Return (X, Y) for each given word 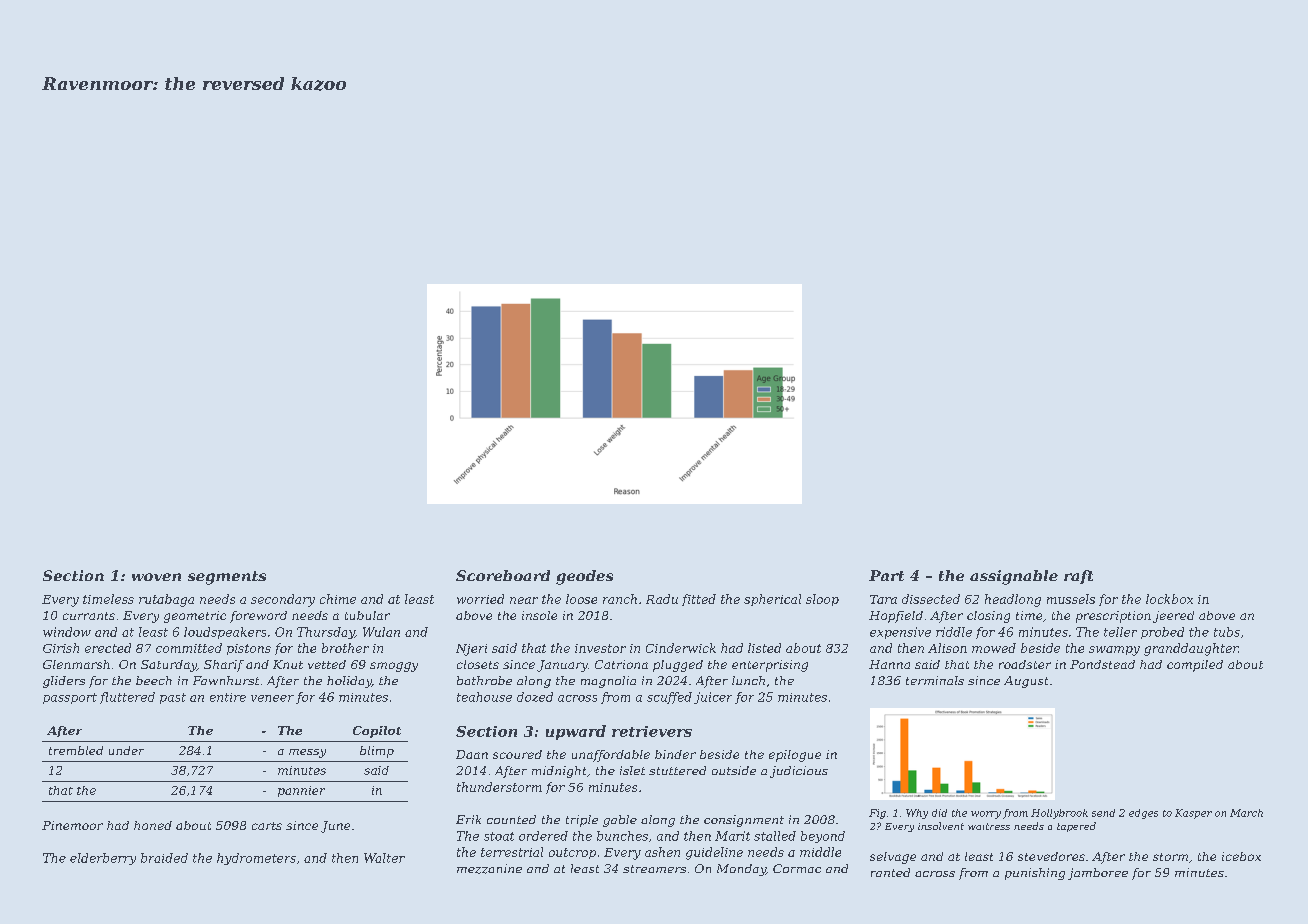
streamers (654, 869)
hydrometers (256, 859)
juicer (713, 698)
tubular (367, 615)
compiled (1195, 666)
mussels (1071, 599)
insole (539, 615)
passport (70, 698)
